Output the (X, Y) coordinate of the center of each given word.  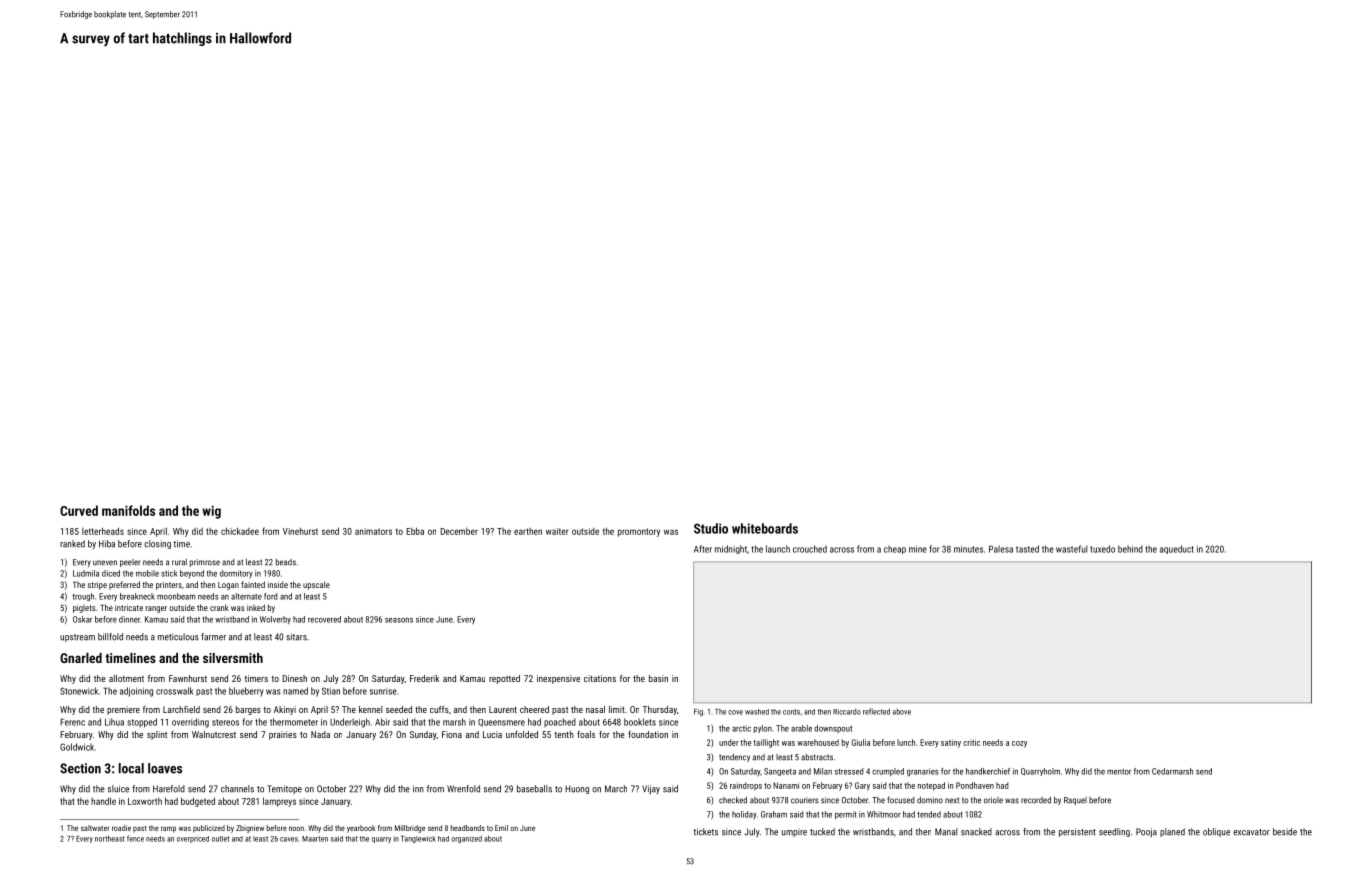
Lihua (114, 722)
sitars (296, 637)
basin (658, 678)
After (703, 549)
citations (600, 678)
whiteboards (765, 528)
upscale (316, 585)
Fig (698, 712)
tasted (1027, 549)
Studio (711, 528)
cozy (1019, 744)
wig (211, 512)
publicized (209, 829)
